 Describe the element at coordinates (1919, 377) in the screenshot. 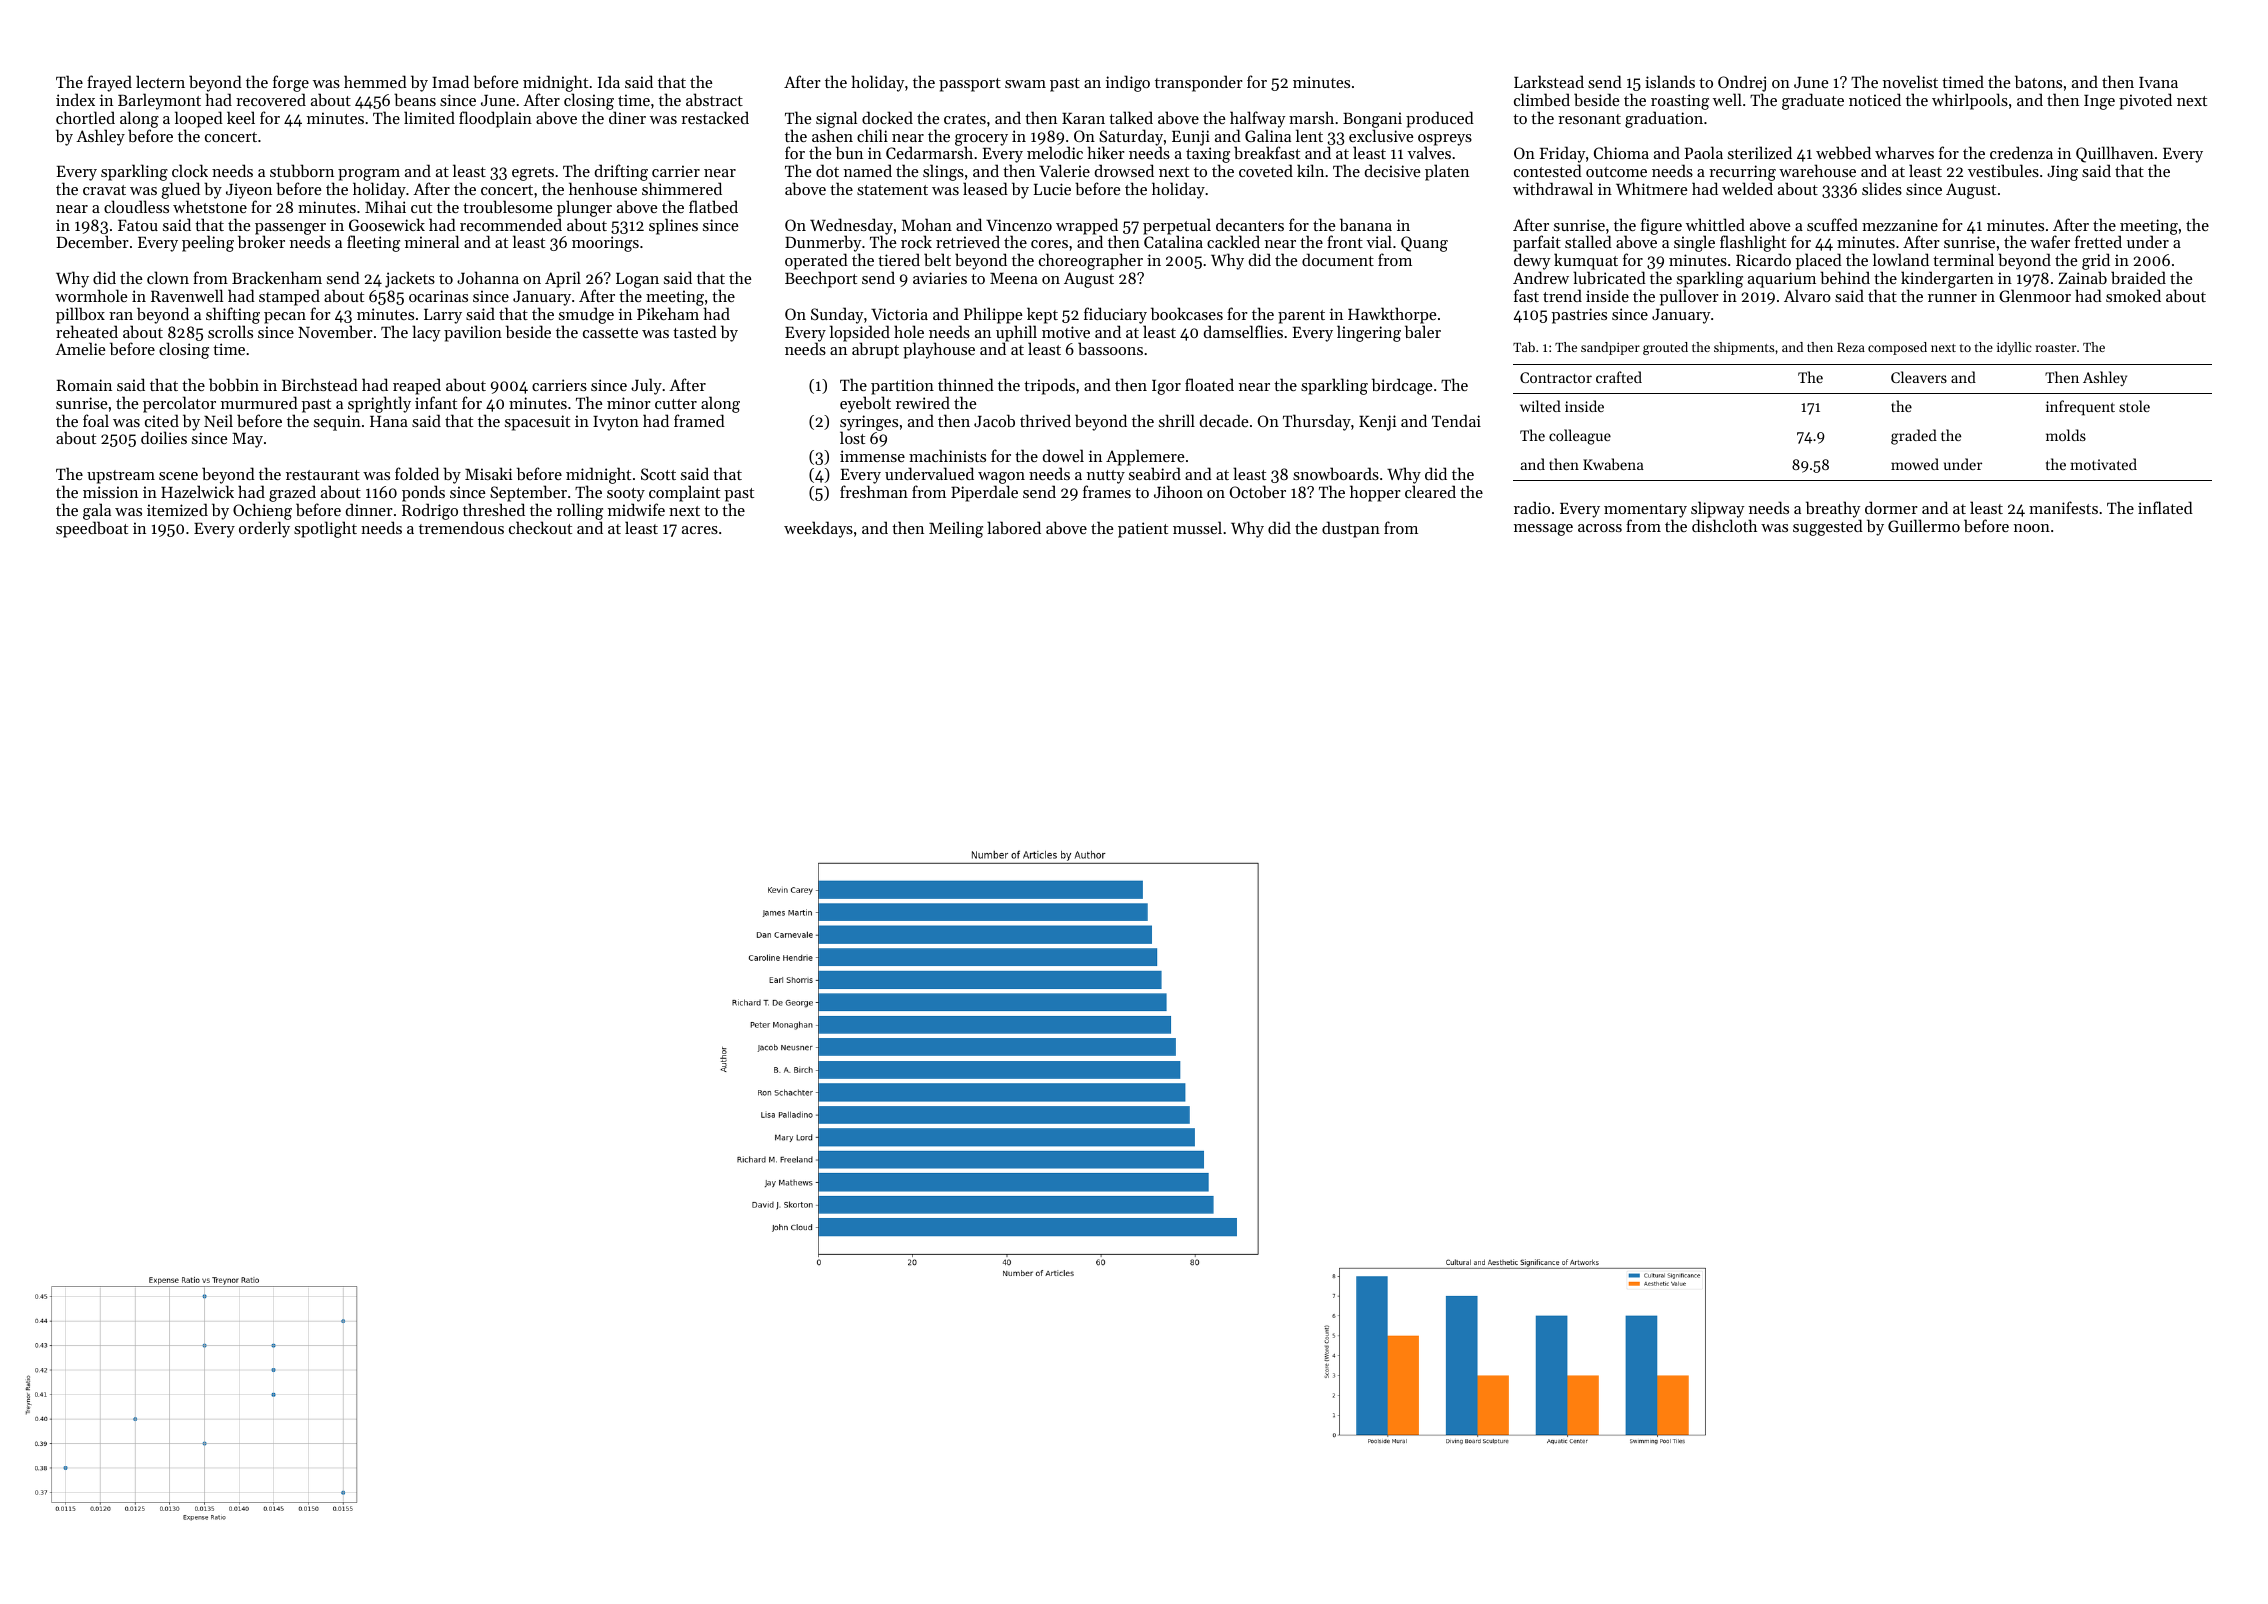

I see `Cleavers` at that location.
